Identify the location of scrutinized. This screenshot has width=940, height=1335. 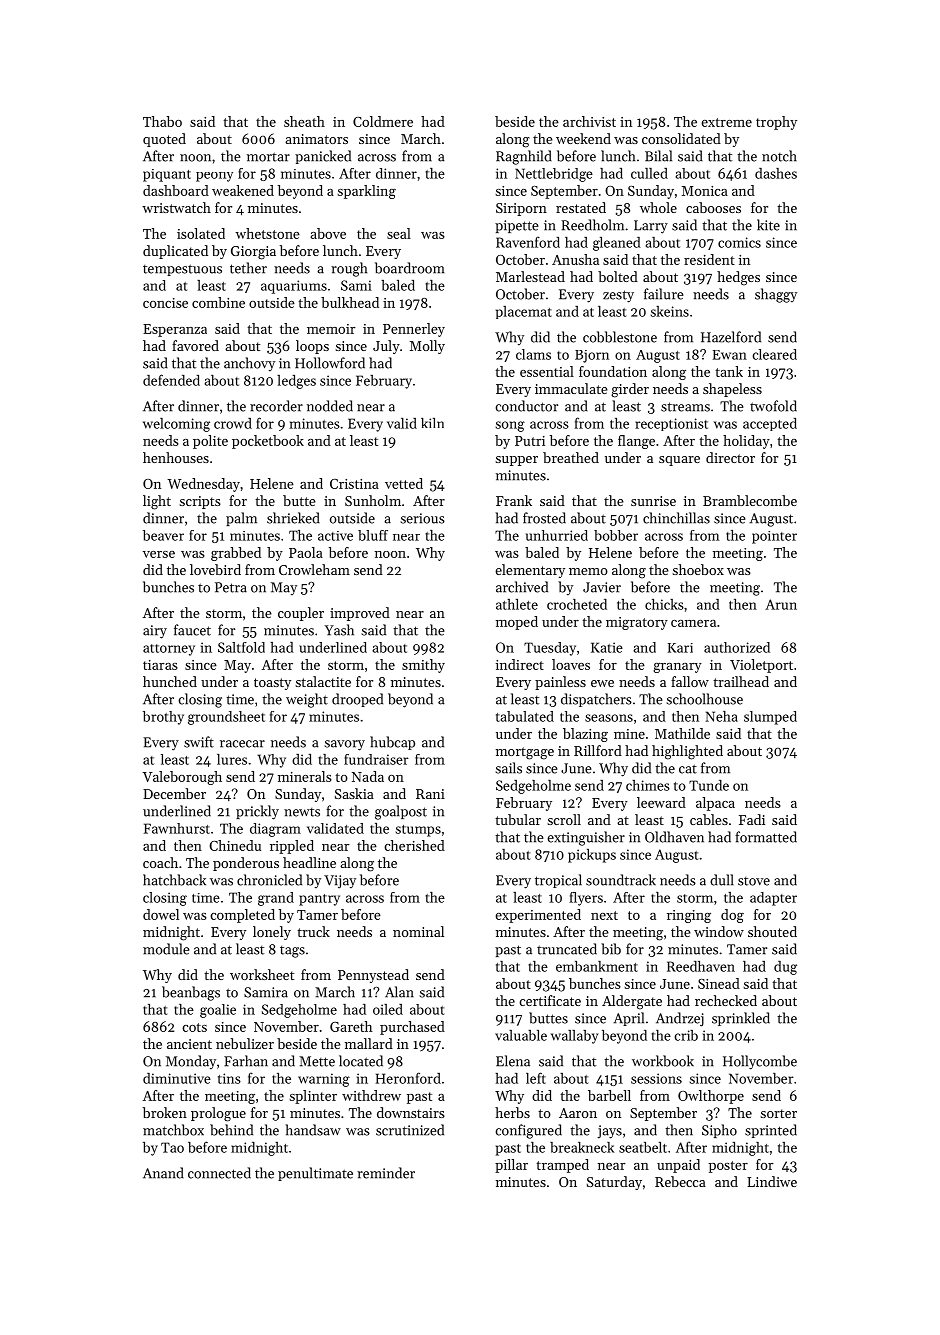
(410, 1130).
